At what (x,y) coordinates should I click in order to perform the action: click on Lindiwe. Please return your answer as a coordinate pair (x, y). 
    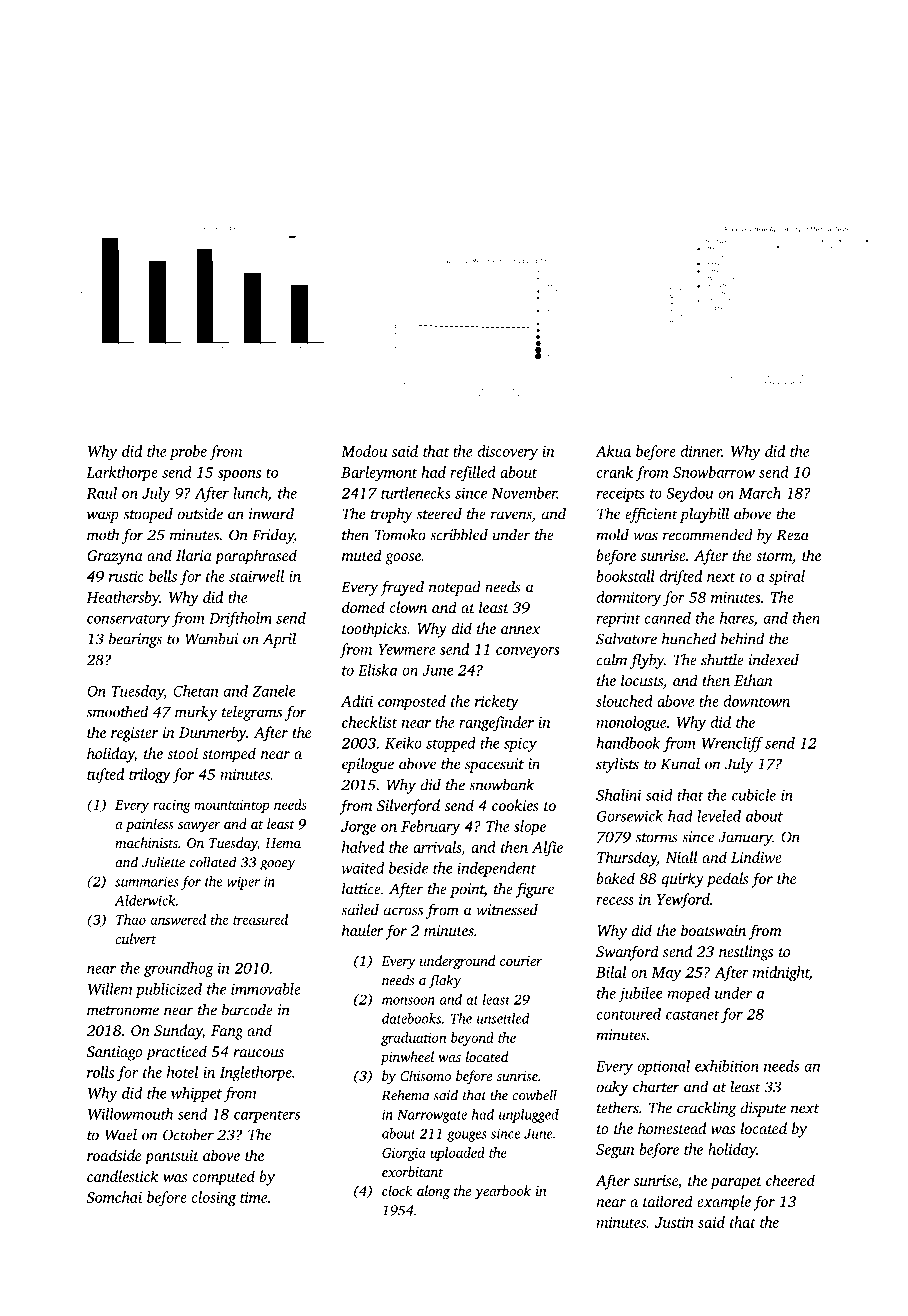
    Looking at the image, I should click on (756, 857).
